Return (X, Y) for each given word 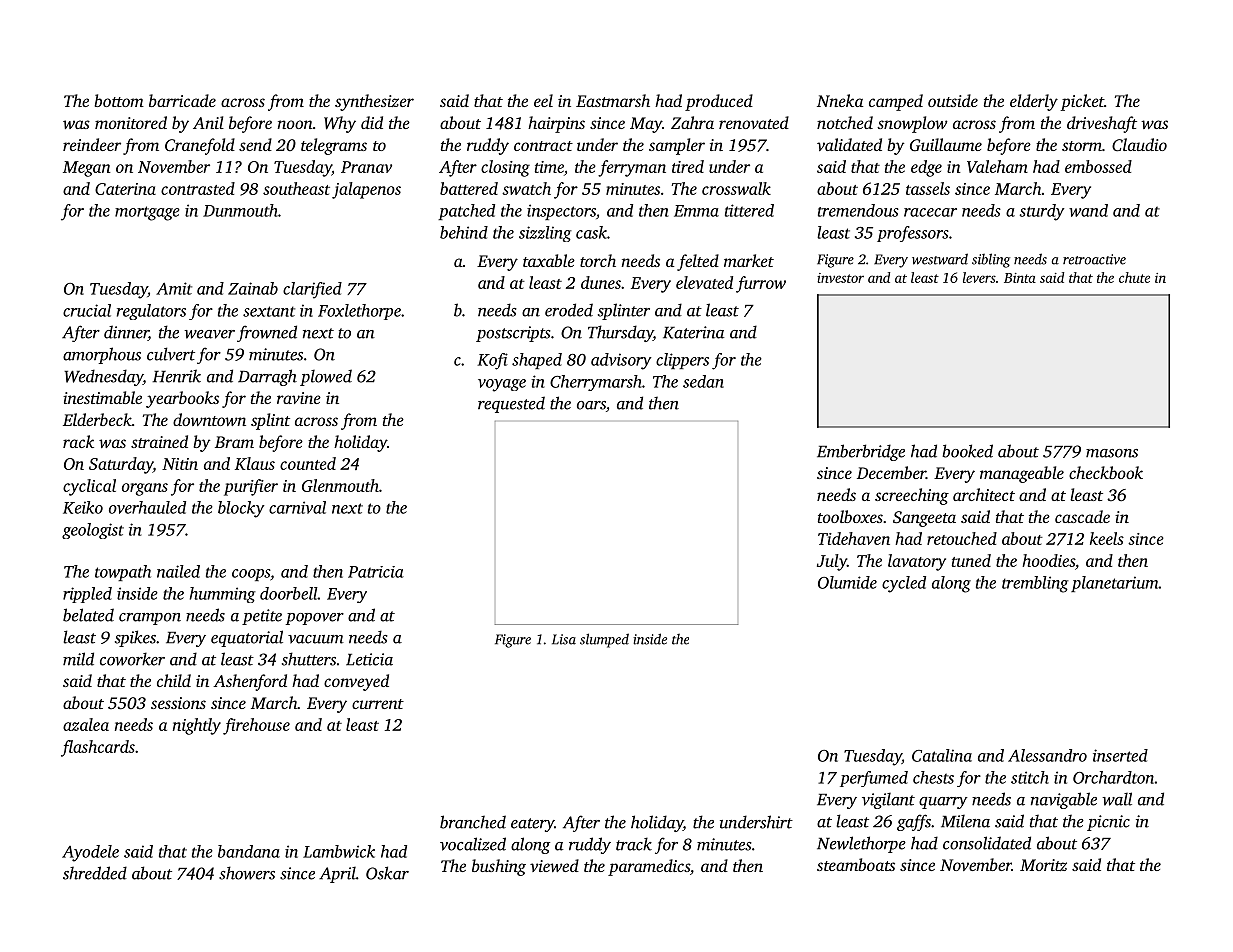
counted (308, 463)
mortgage (147, 213)
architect (984, 494)
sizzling (545, 234)
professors (913, 234)
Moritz (1043, 865)
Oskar (387, 873)
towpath (123, 573)
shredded (95, 873)
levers (979, 277)
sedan (703, 381)
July (832, 562)
